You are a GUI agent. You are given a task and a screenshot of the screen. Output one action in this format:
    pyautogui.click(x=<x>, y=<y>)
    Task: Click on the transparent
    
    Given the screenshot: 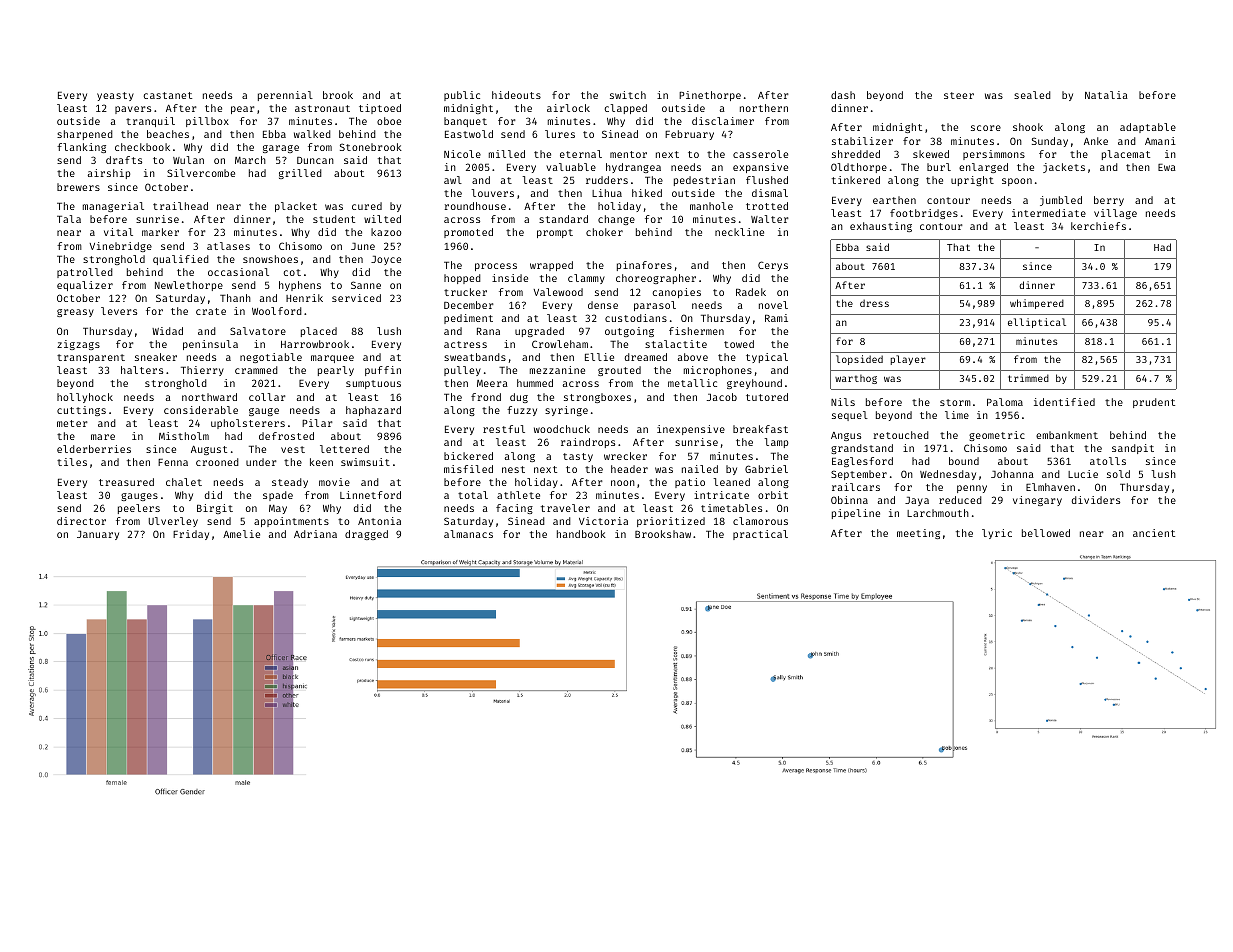 What is the action you would take?
    pyautogui.click(x=91, y=358)
